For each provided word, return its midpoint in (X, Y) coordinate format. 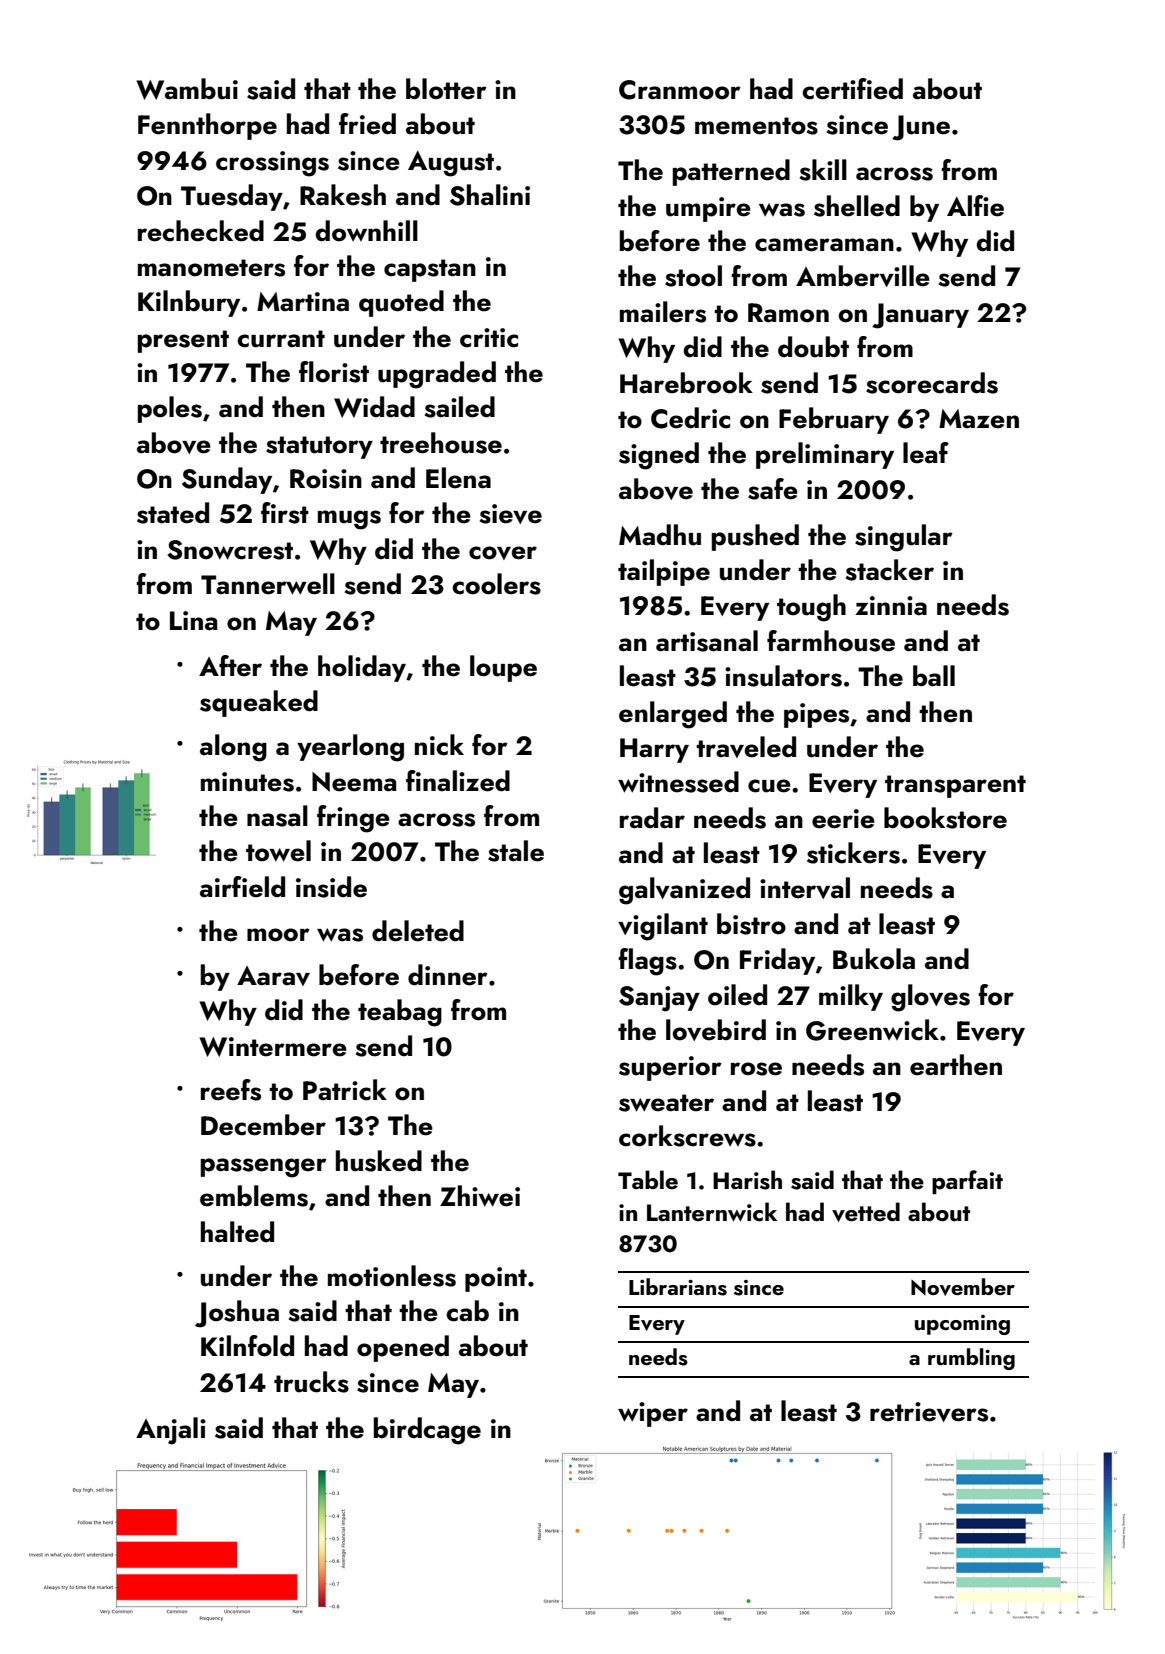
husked (379, 1161)
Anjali (171, 1431)
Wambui (187, 89)
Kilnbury (189, 303)
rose (756, 1069)
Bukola (874, 959)
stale (516, 851)
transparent (955, 786)
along (233, 748)
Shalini (490, 195)
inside (331, 887)
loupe (503, 668)
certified (852, 89)
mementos (756, 126)
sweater (666, 1103)
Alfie (975, 206)
